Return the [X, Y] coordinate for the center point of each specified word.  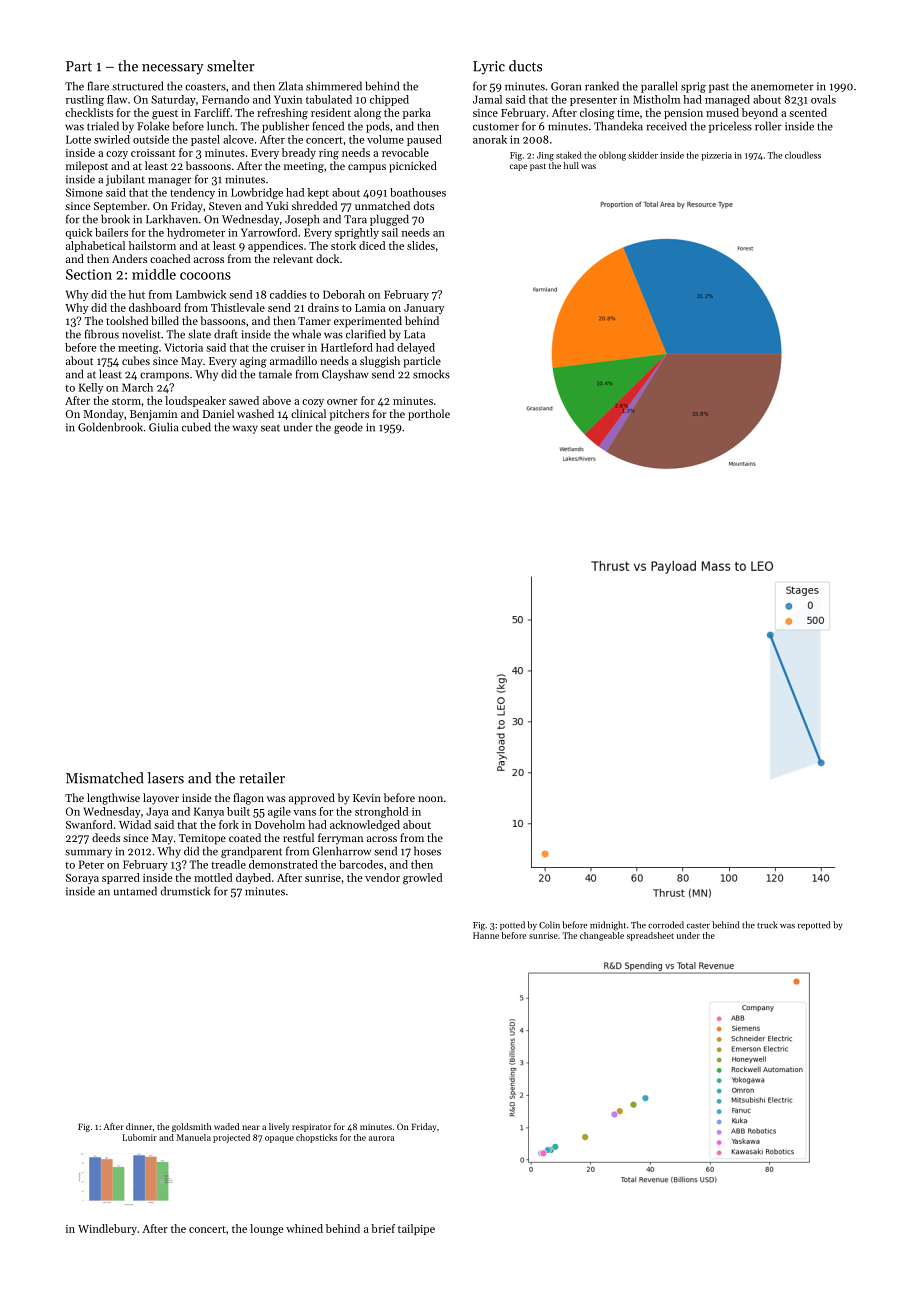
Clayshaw [345, 375]
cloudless [803, 155]
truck [767, 925]
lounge [267, 1230]
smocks [431, 374]
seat [270, 428]
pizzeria [716, 156]
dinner [139, 1126]
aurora [381, 1138]
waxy [245, 429]
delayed [416, 348]
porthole [429, 415]
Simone [84, 192]
